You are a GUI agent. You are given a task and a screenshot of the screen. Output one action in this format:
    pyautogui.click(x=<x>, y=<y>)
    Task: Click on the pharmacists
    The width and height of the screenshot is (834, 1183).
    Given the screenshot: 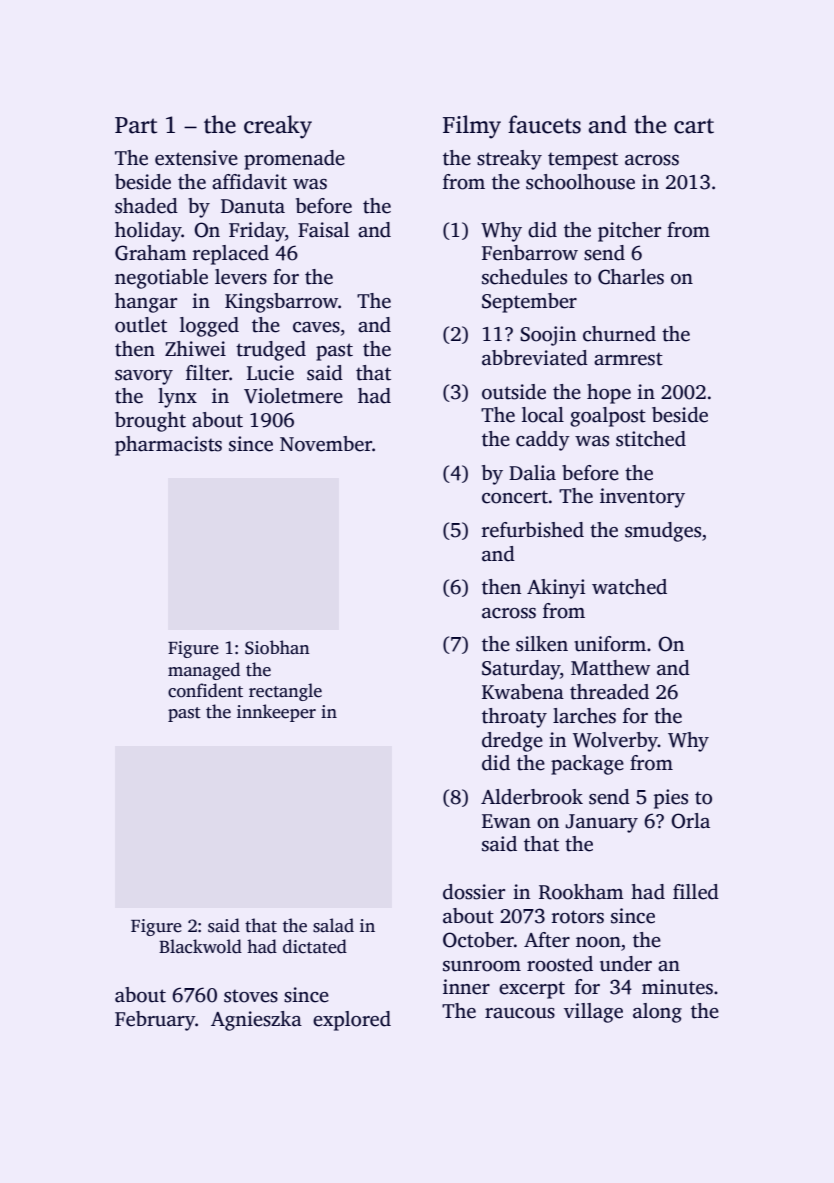 What is the action you would take?
    pyautogui.click(x=168, y=446)
